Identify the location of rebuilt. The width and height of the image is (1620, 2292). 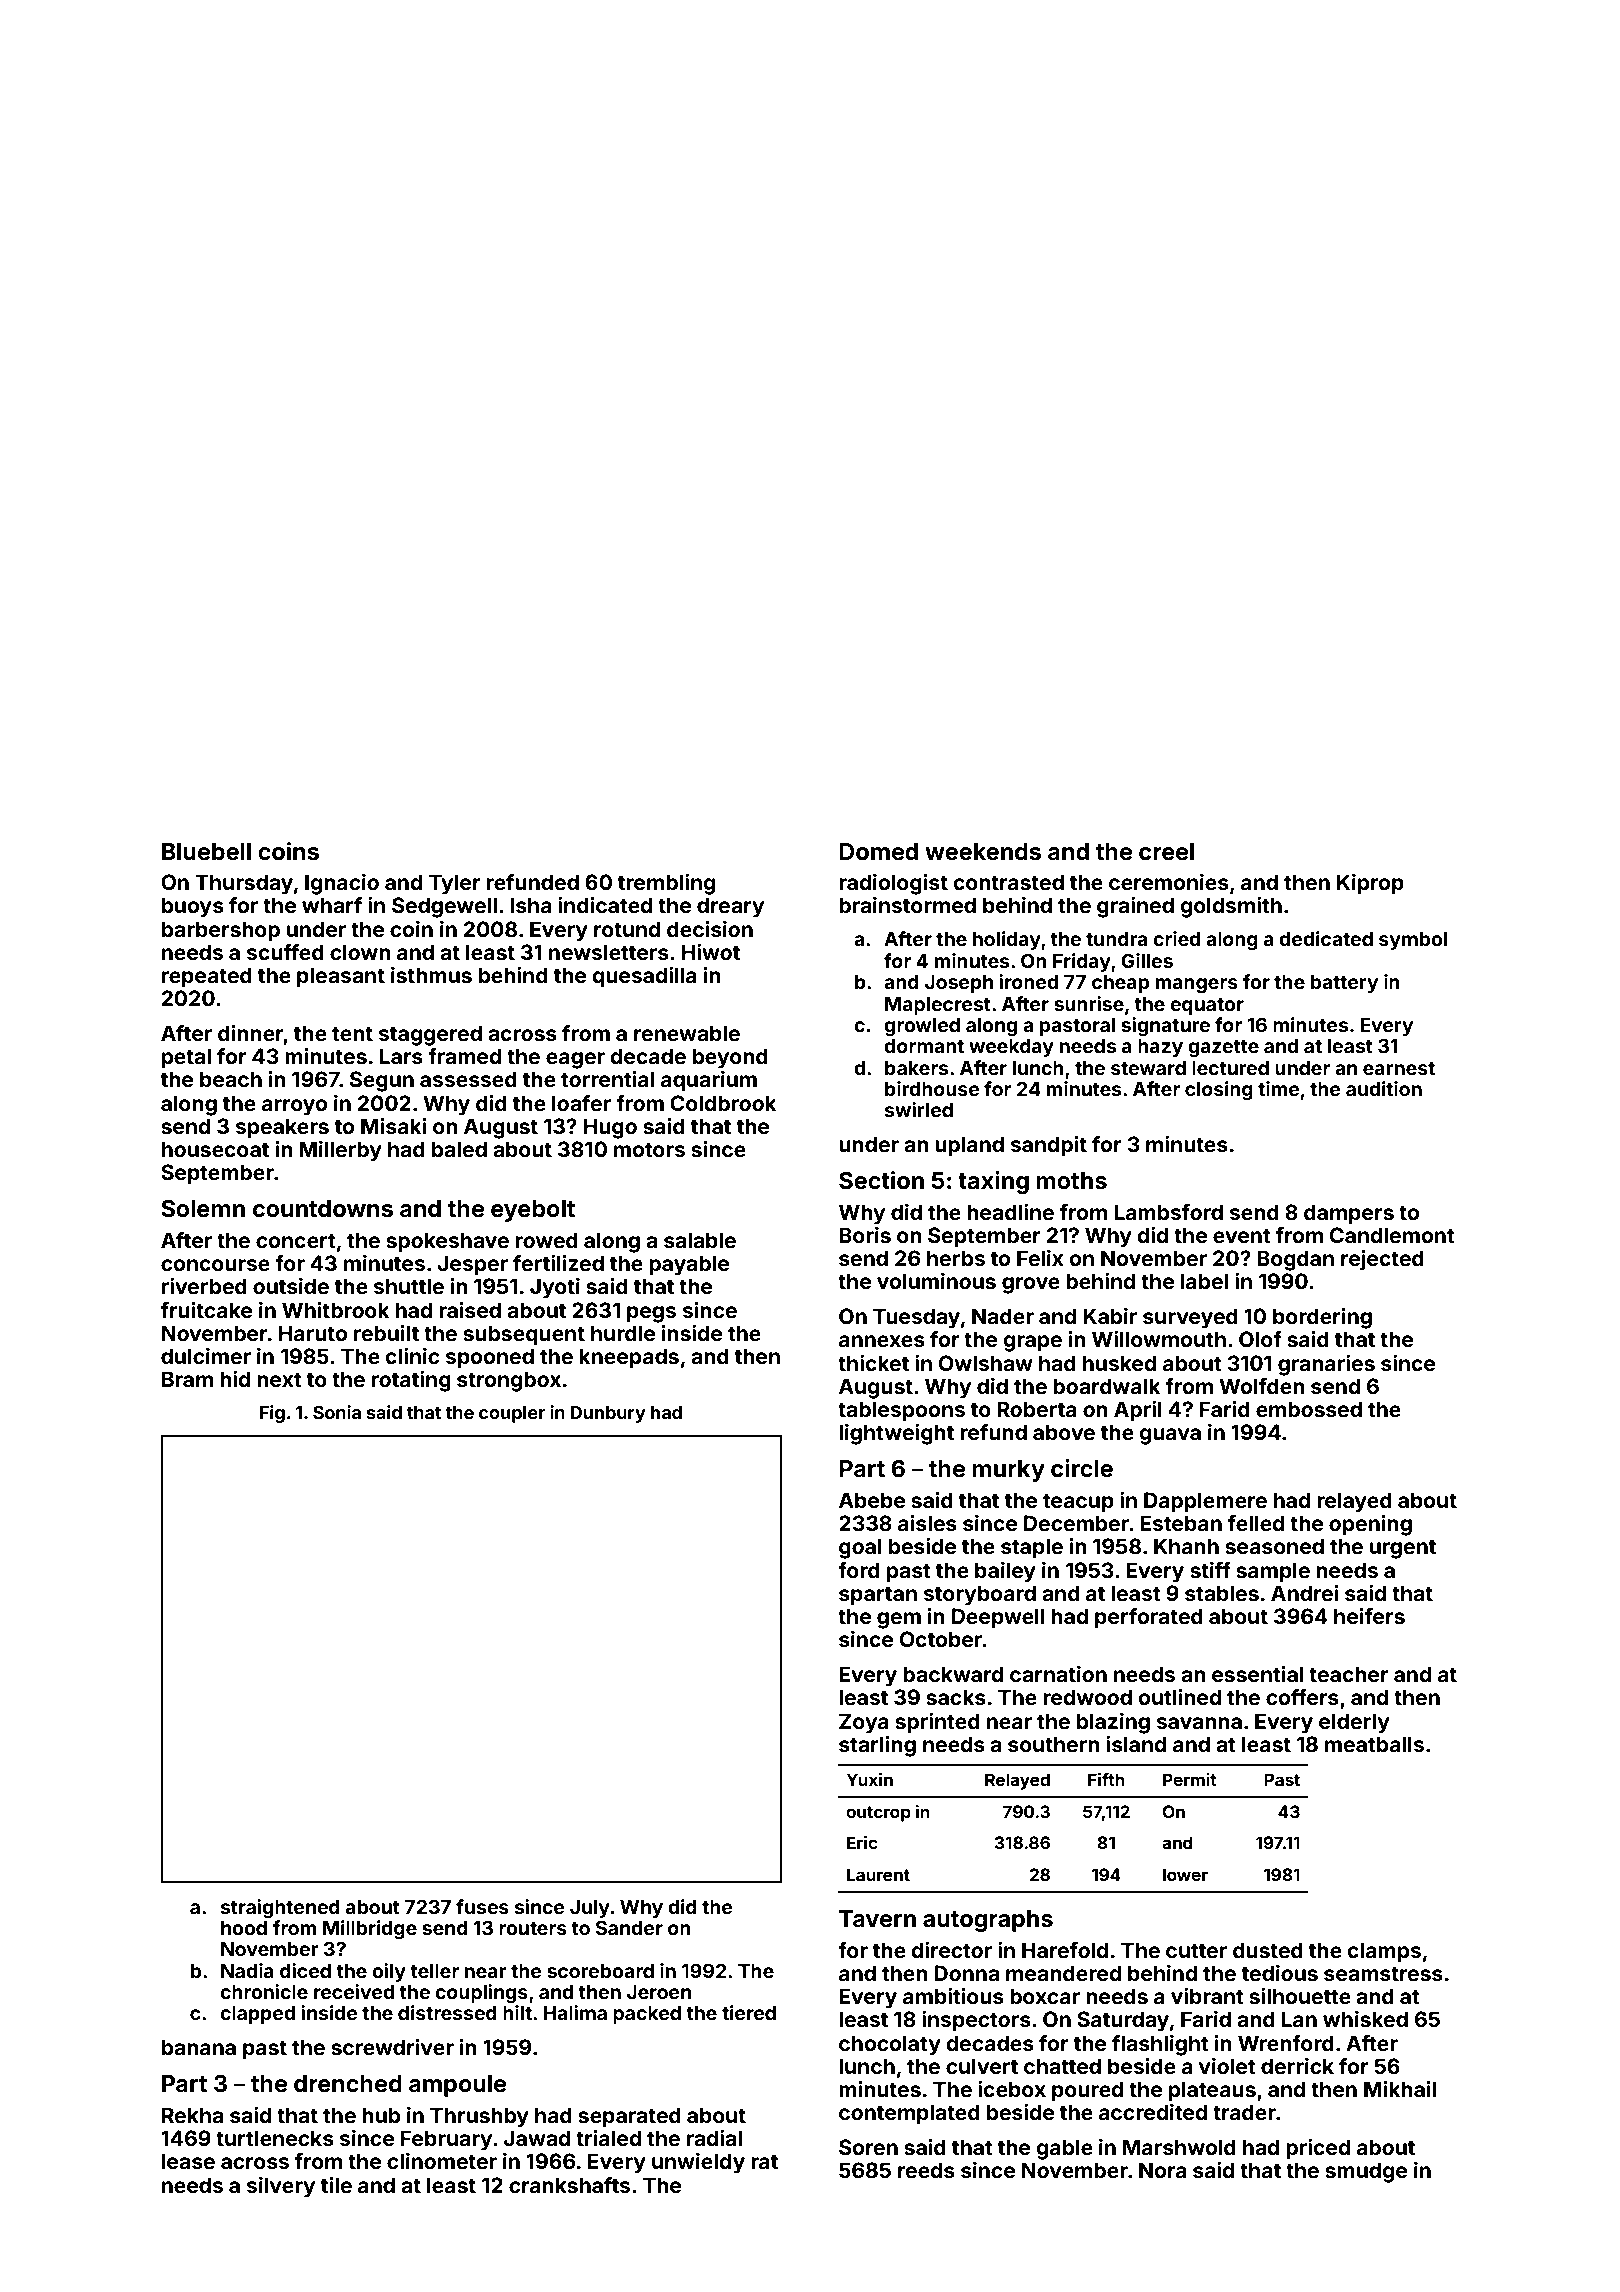
(386, 1333).
